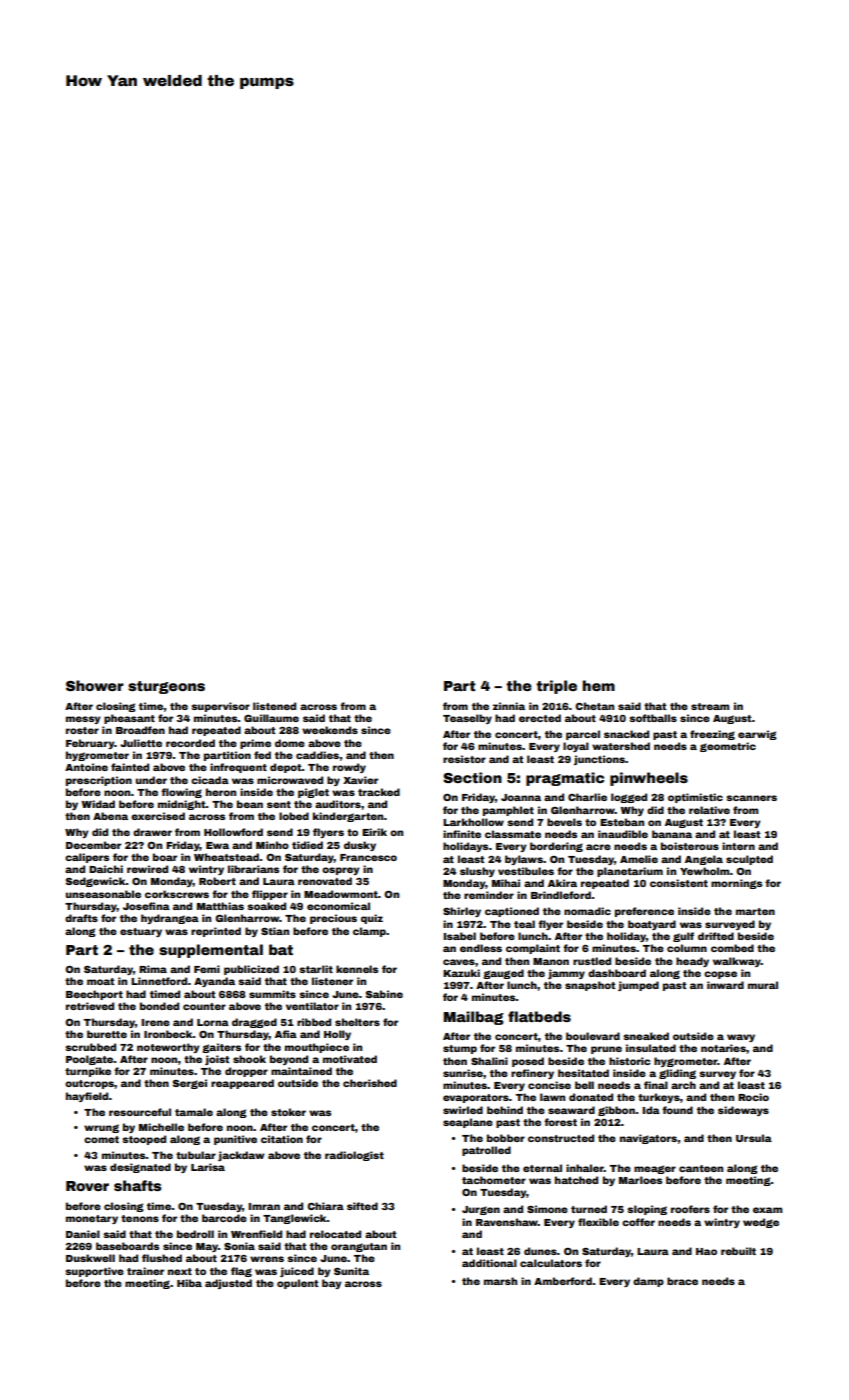 The image size is (849, 1400). Describe the element at coordinates (332, 1284) in the page. I see `bay` at that location.
